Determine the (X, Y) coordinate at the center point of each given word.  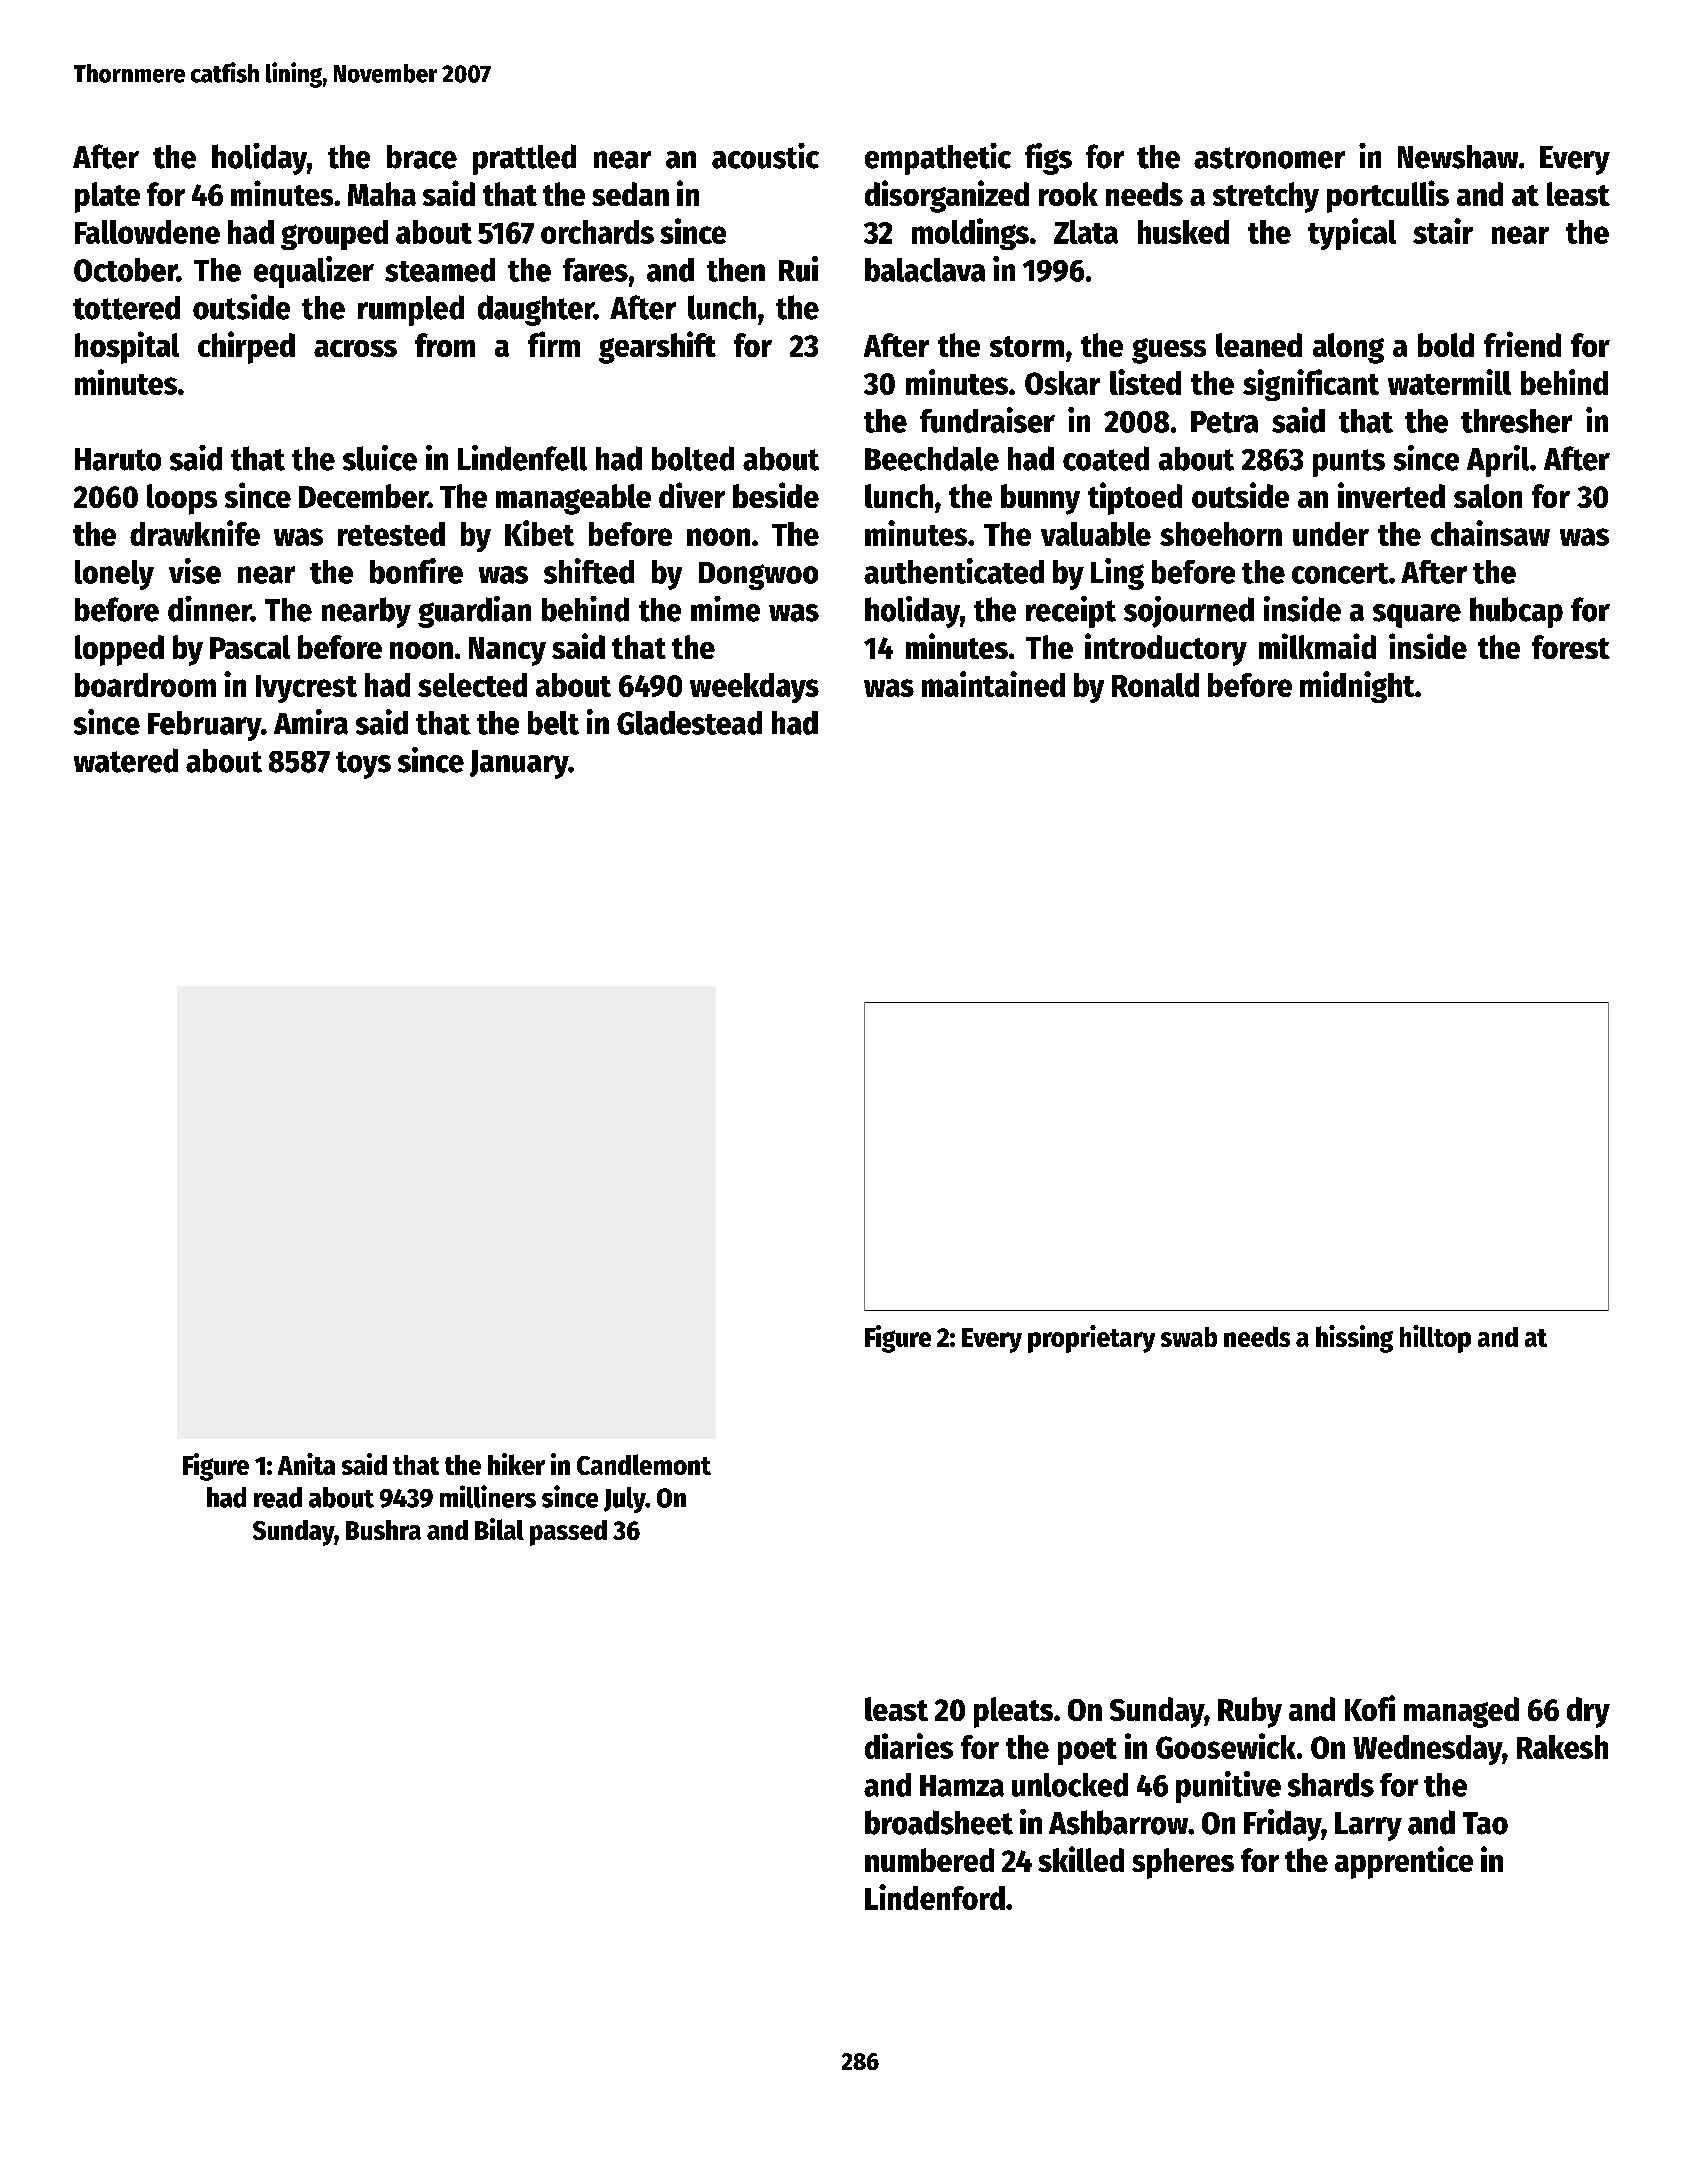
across (355, 348)
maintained (993, 684)
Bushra (383, 1530)
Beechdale (932, 458)
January (519, 764)
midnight (1357, 687)
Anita (306, 1464)
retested (391, 534)
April (1498, 461)
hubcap (1516, 612)
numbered (929, 1860)
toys (363, 765)
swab (1189, 1337)
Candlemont (644, 1464)
